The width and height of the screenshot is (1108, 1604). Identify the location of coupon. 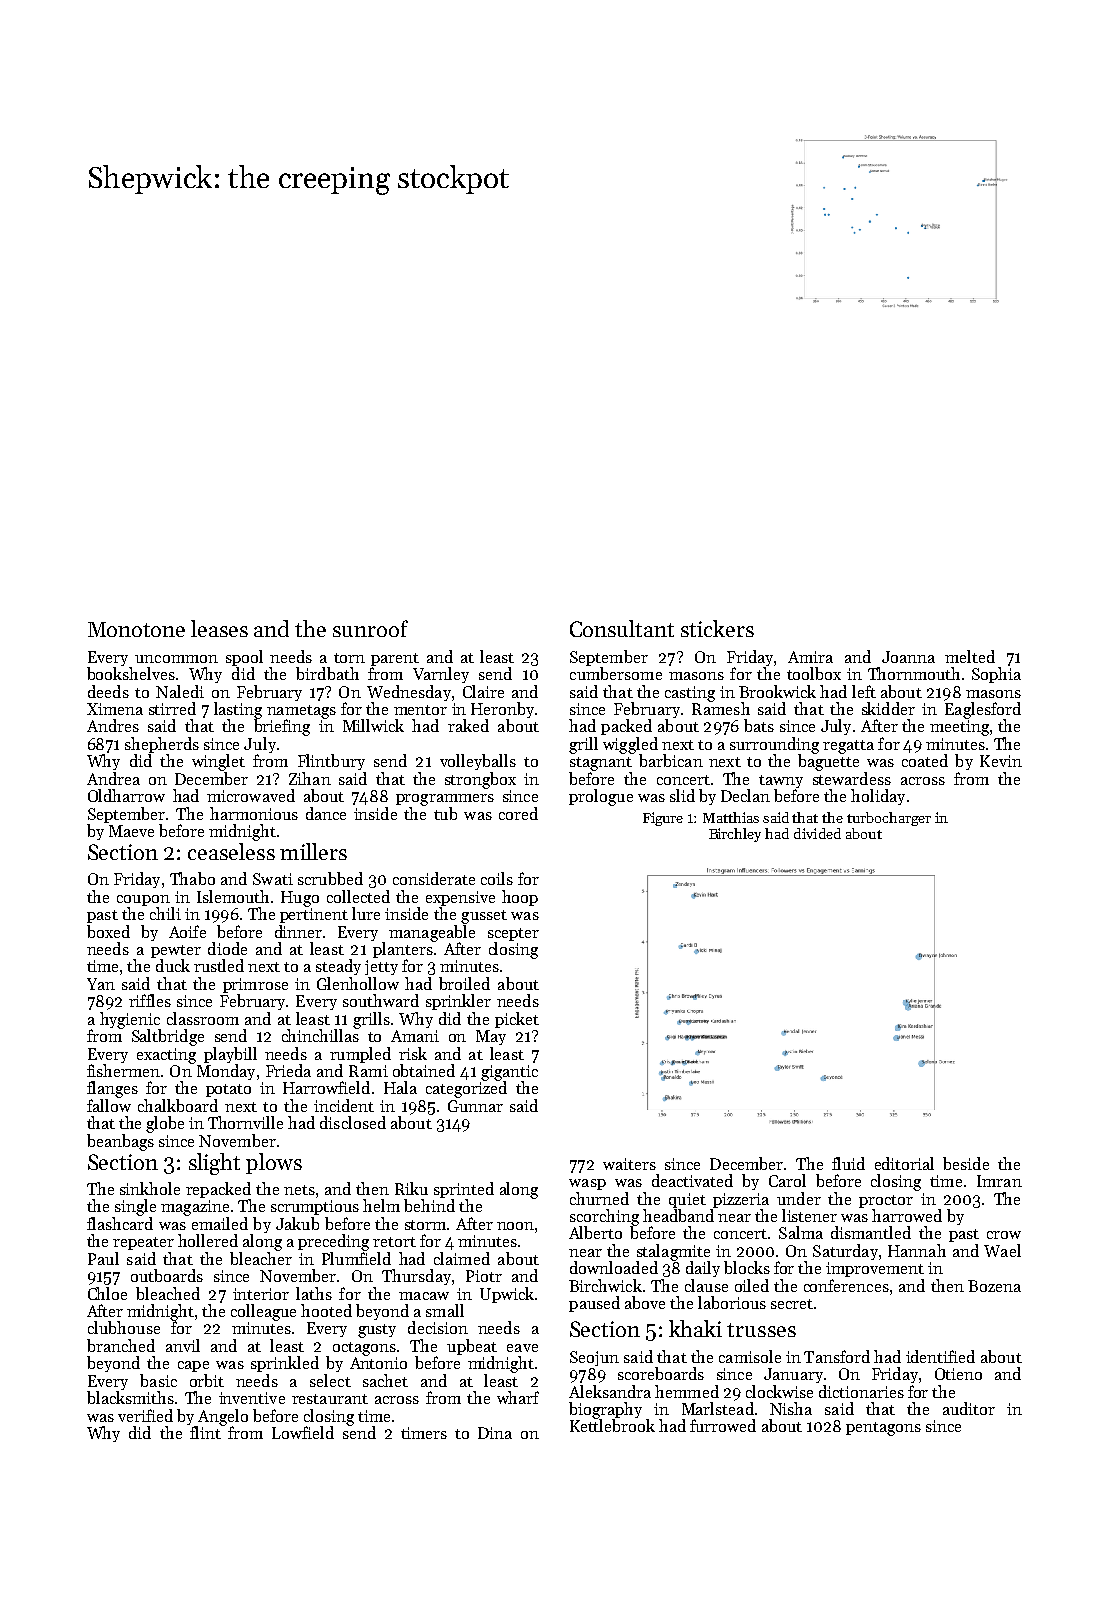
(143, 900).
